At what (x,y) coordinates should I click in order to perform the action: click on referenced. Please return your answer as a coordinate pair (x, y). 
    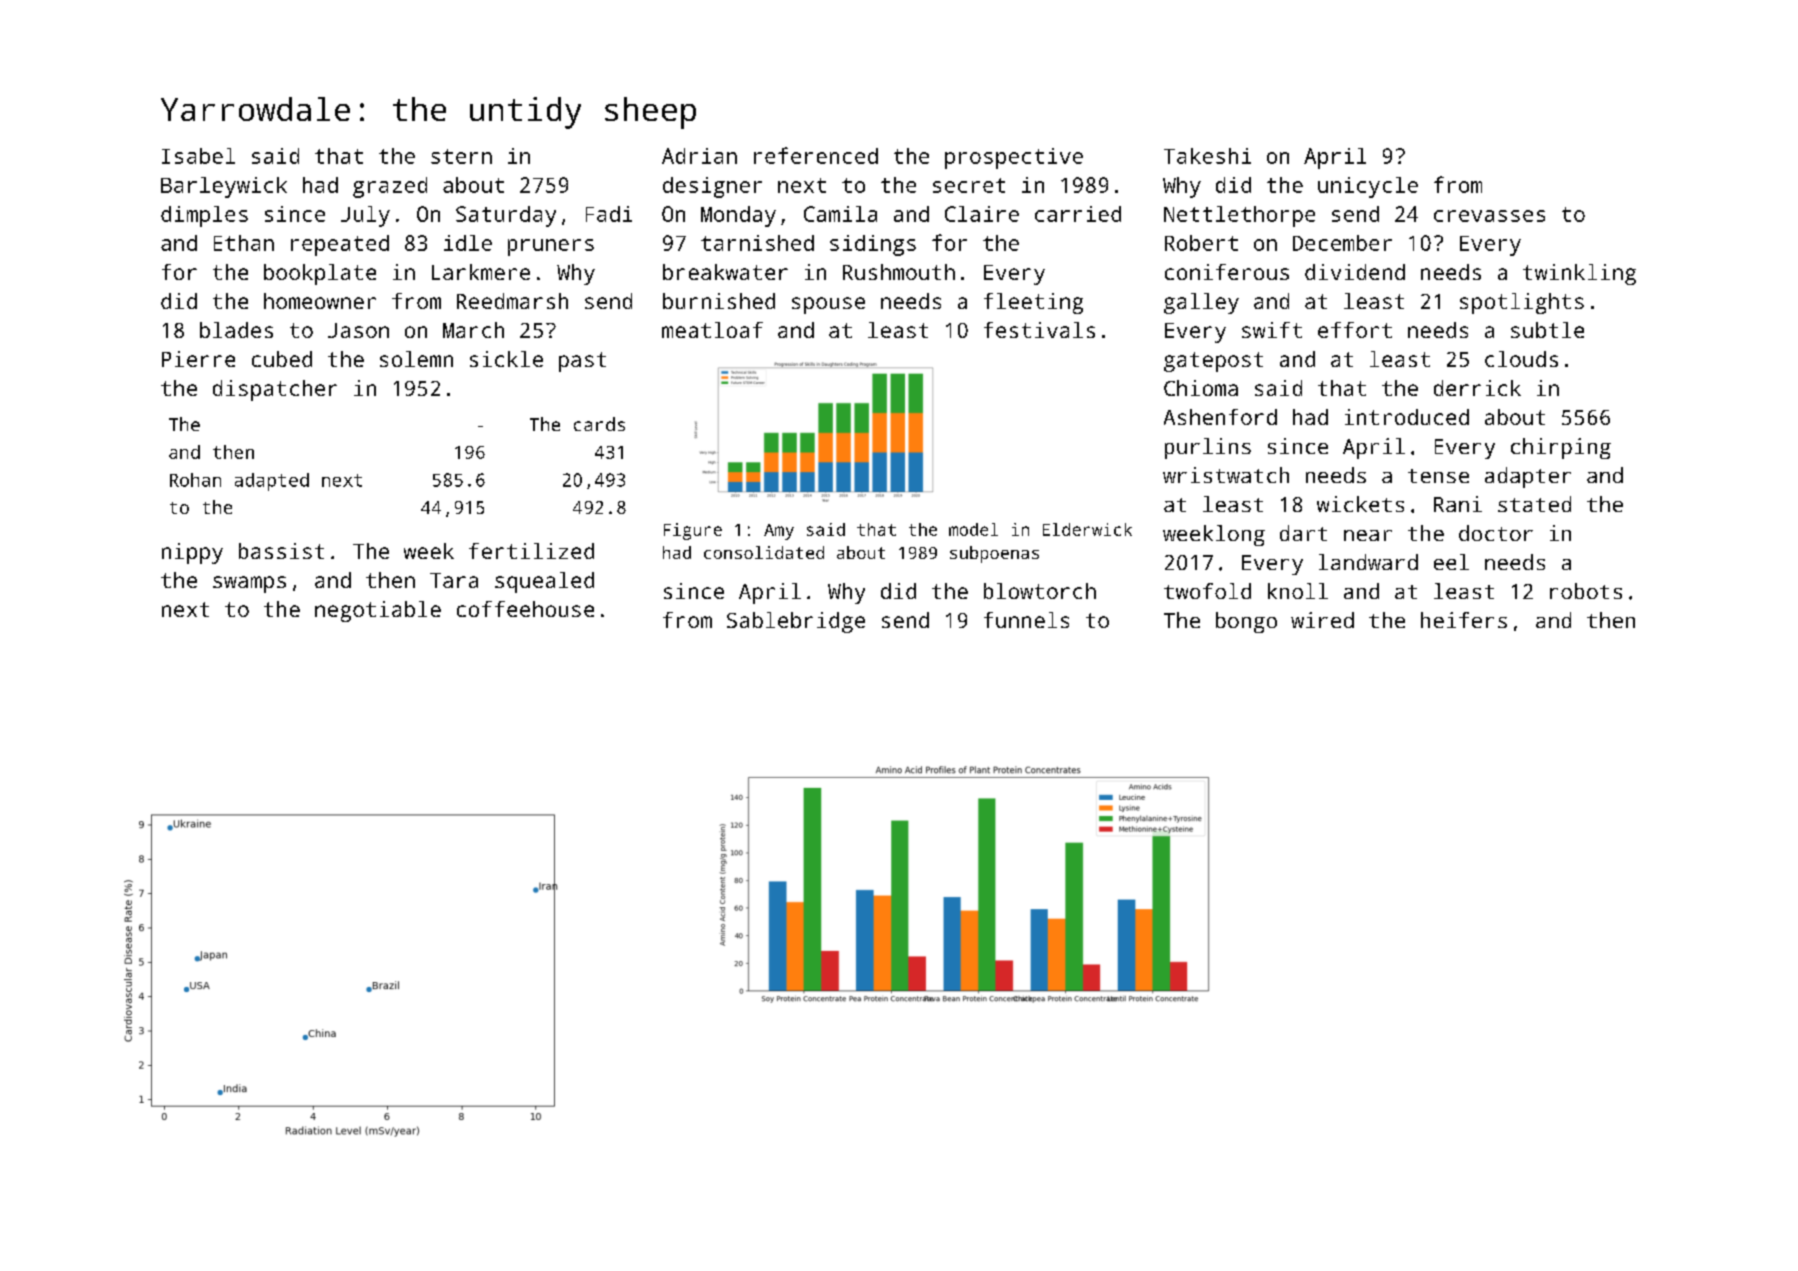
    Looking at the image, I should click on (816, 155).
